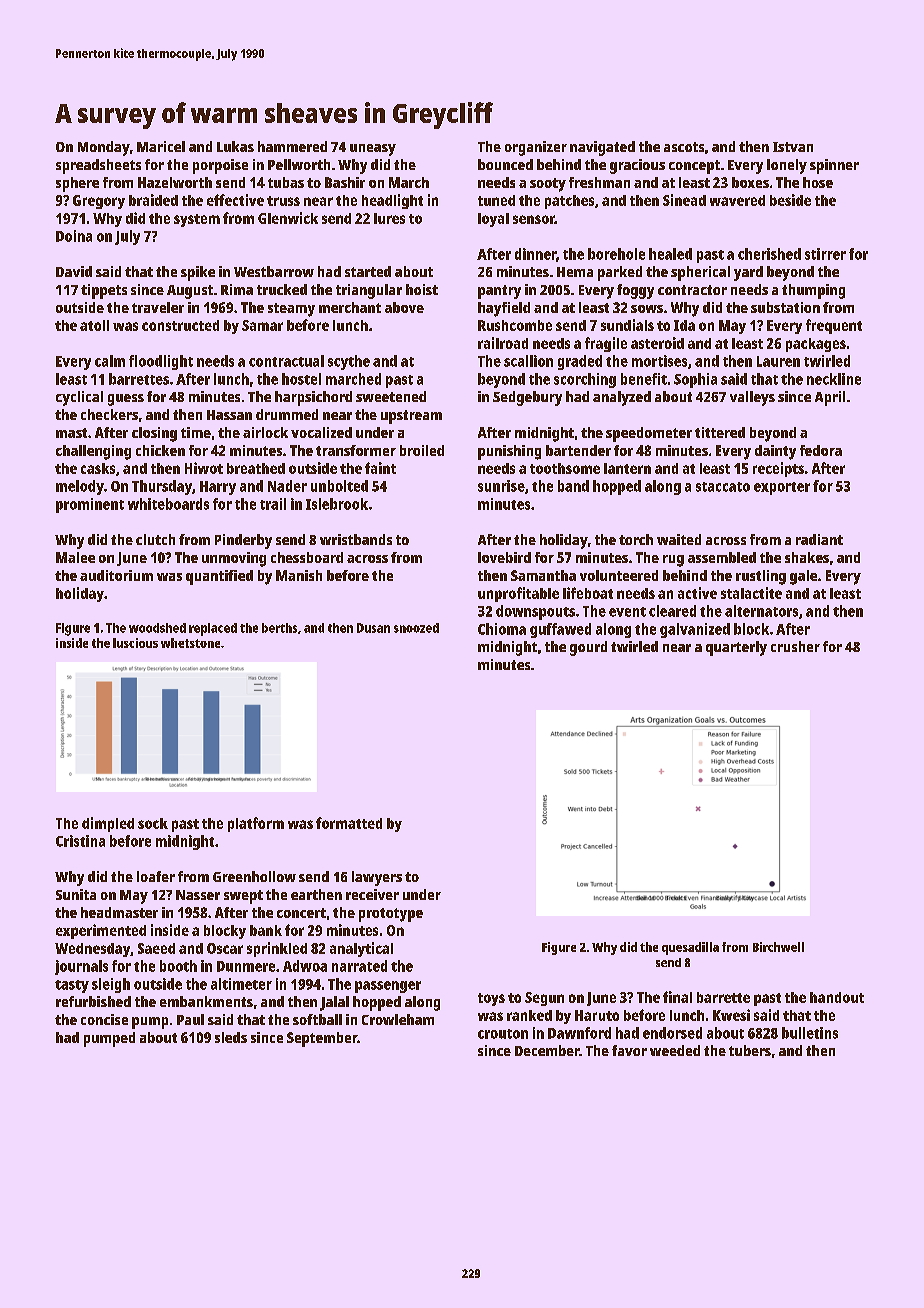 The width and height of the image is (924, 1308). What do you see at coordinates (793, 147) in the image?
I see `Istvan` at bounding box center [793, 147].
